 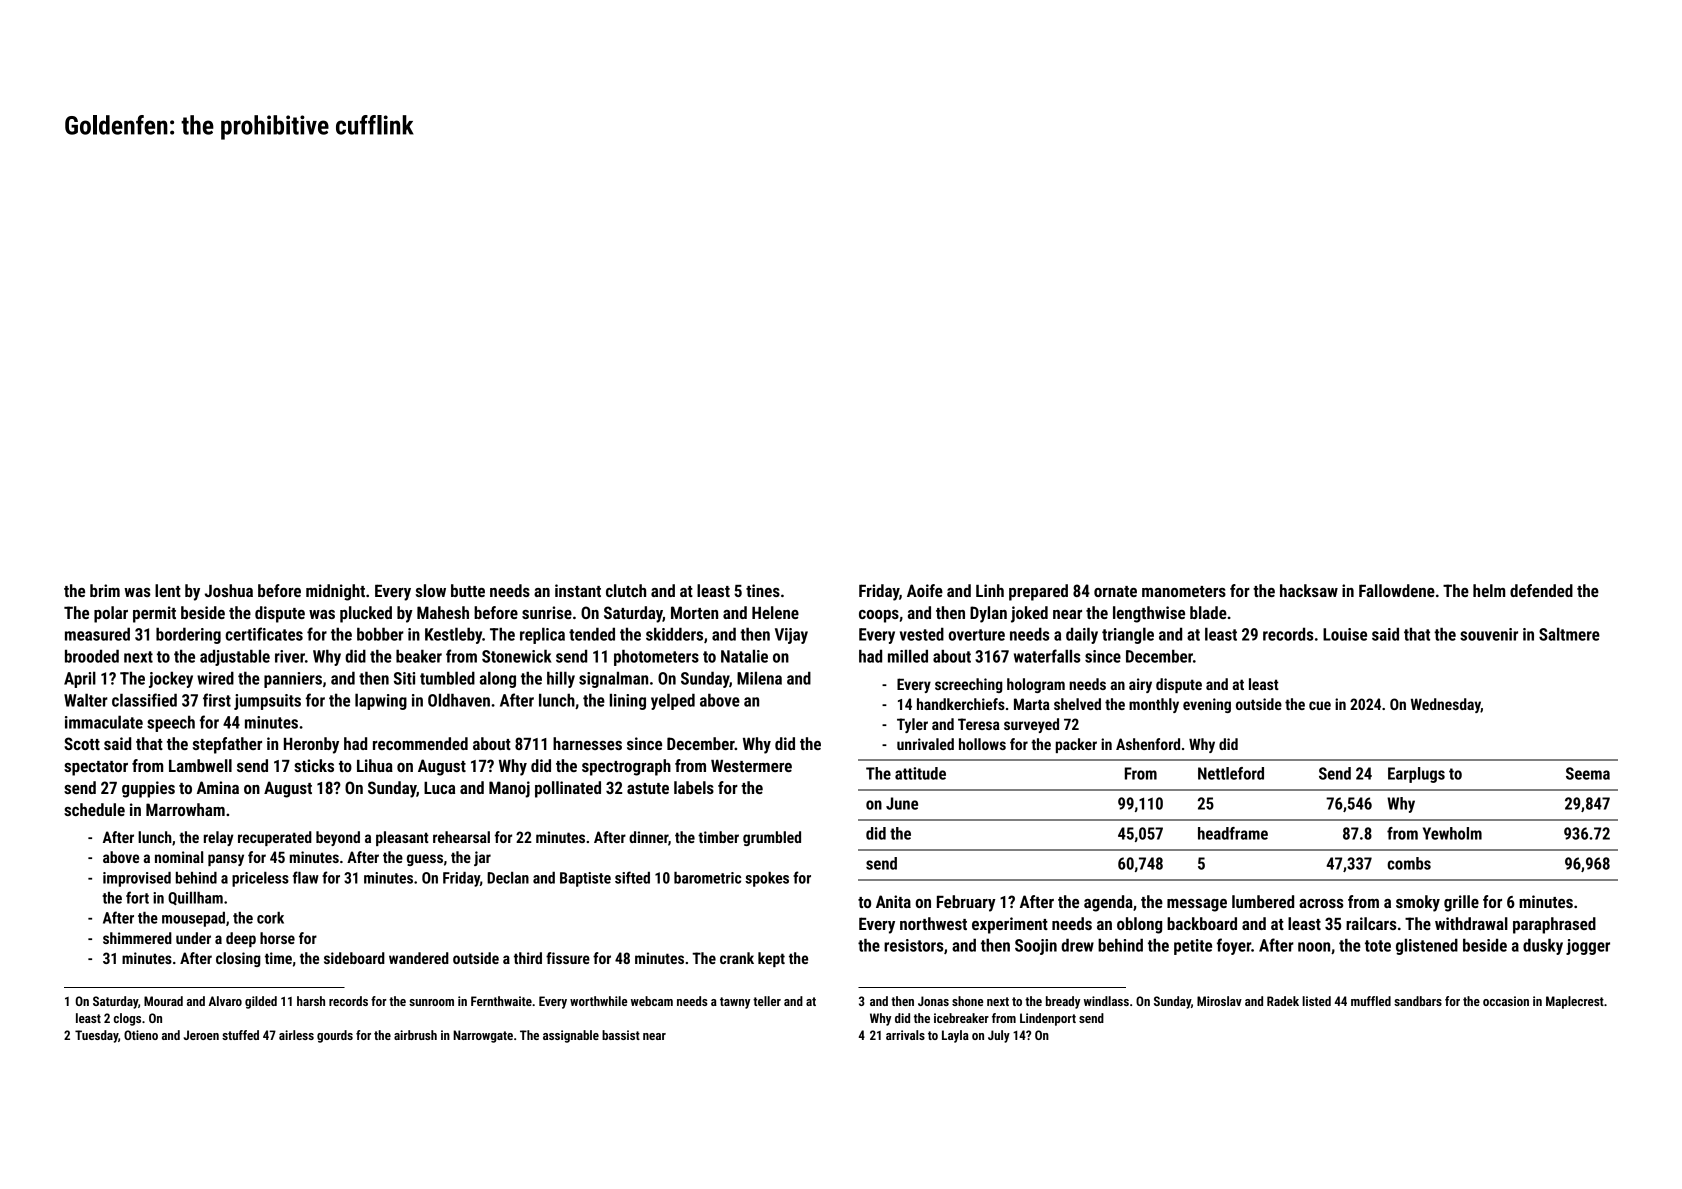 I want to click on tines, so click(x=763, y=590).
